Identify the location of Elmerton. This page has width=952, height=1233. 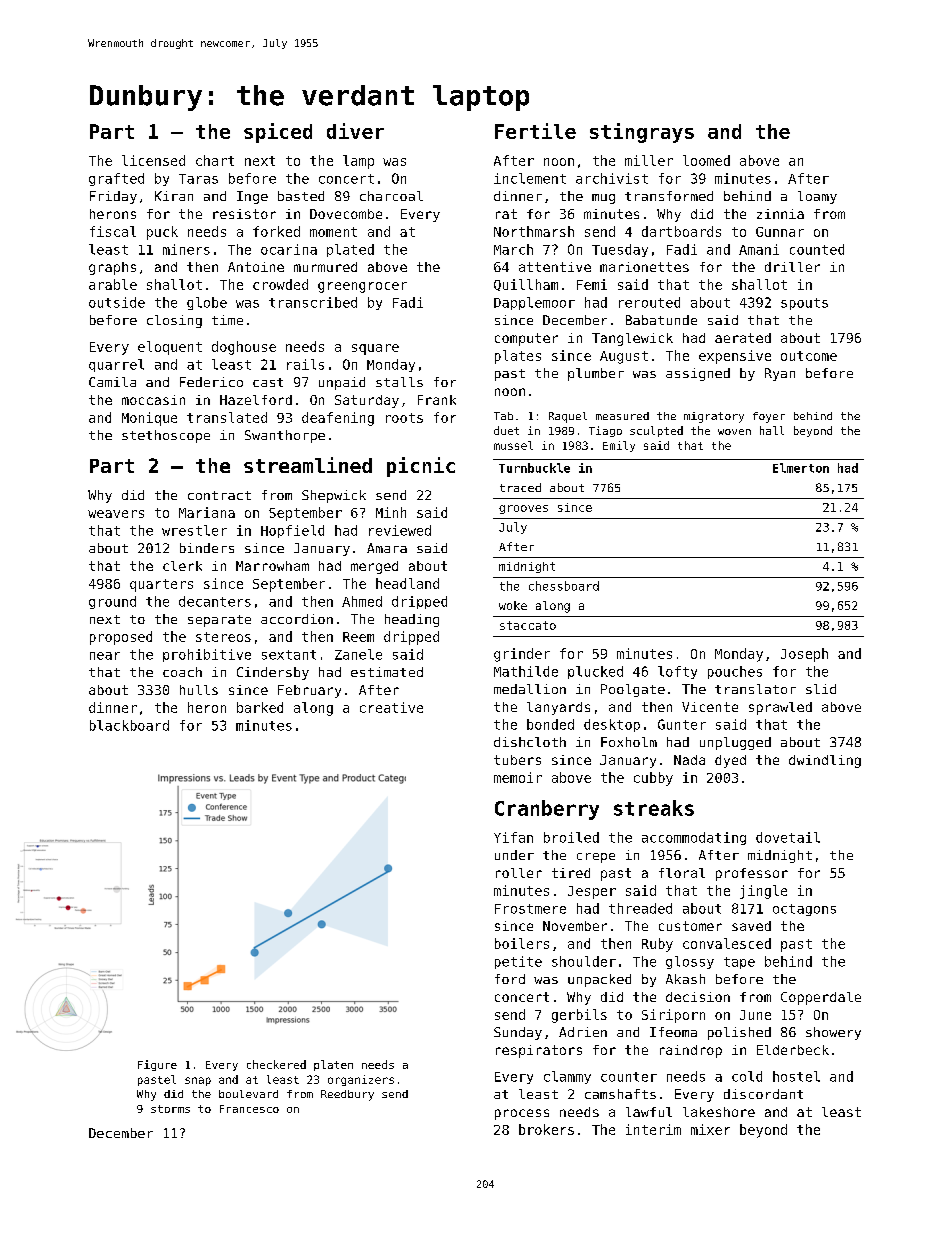
(801, 468).
